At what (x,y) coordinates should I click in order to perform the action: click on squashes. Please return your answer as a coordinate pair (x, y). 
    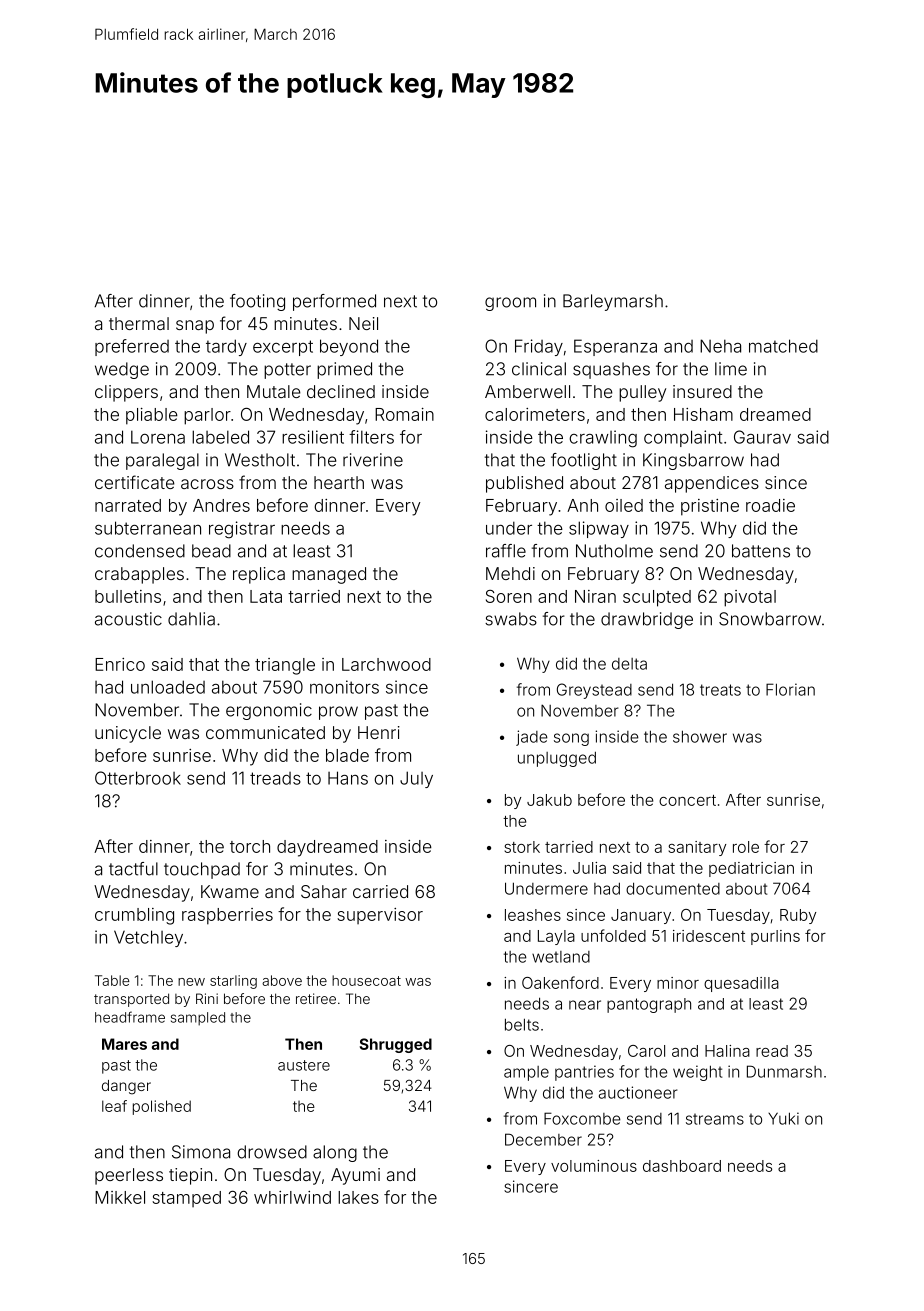
    Looking at the image, I should click on (611, 370).
